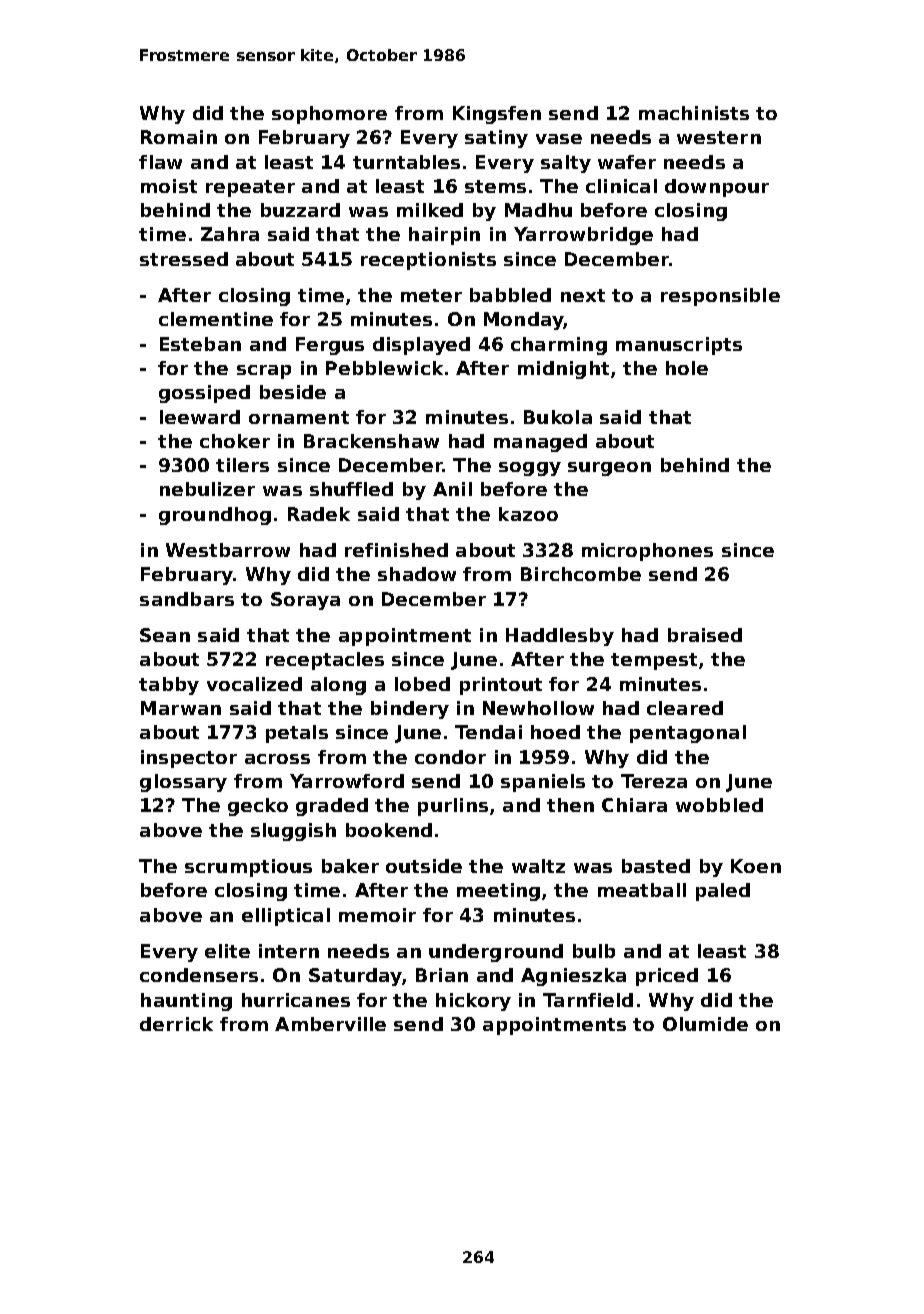 This screenshot has width=924, height=1314. I want to click on meeting, so click(498, 892).
